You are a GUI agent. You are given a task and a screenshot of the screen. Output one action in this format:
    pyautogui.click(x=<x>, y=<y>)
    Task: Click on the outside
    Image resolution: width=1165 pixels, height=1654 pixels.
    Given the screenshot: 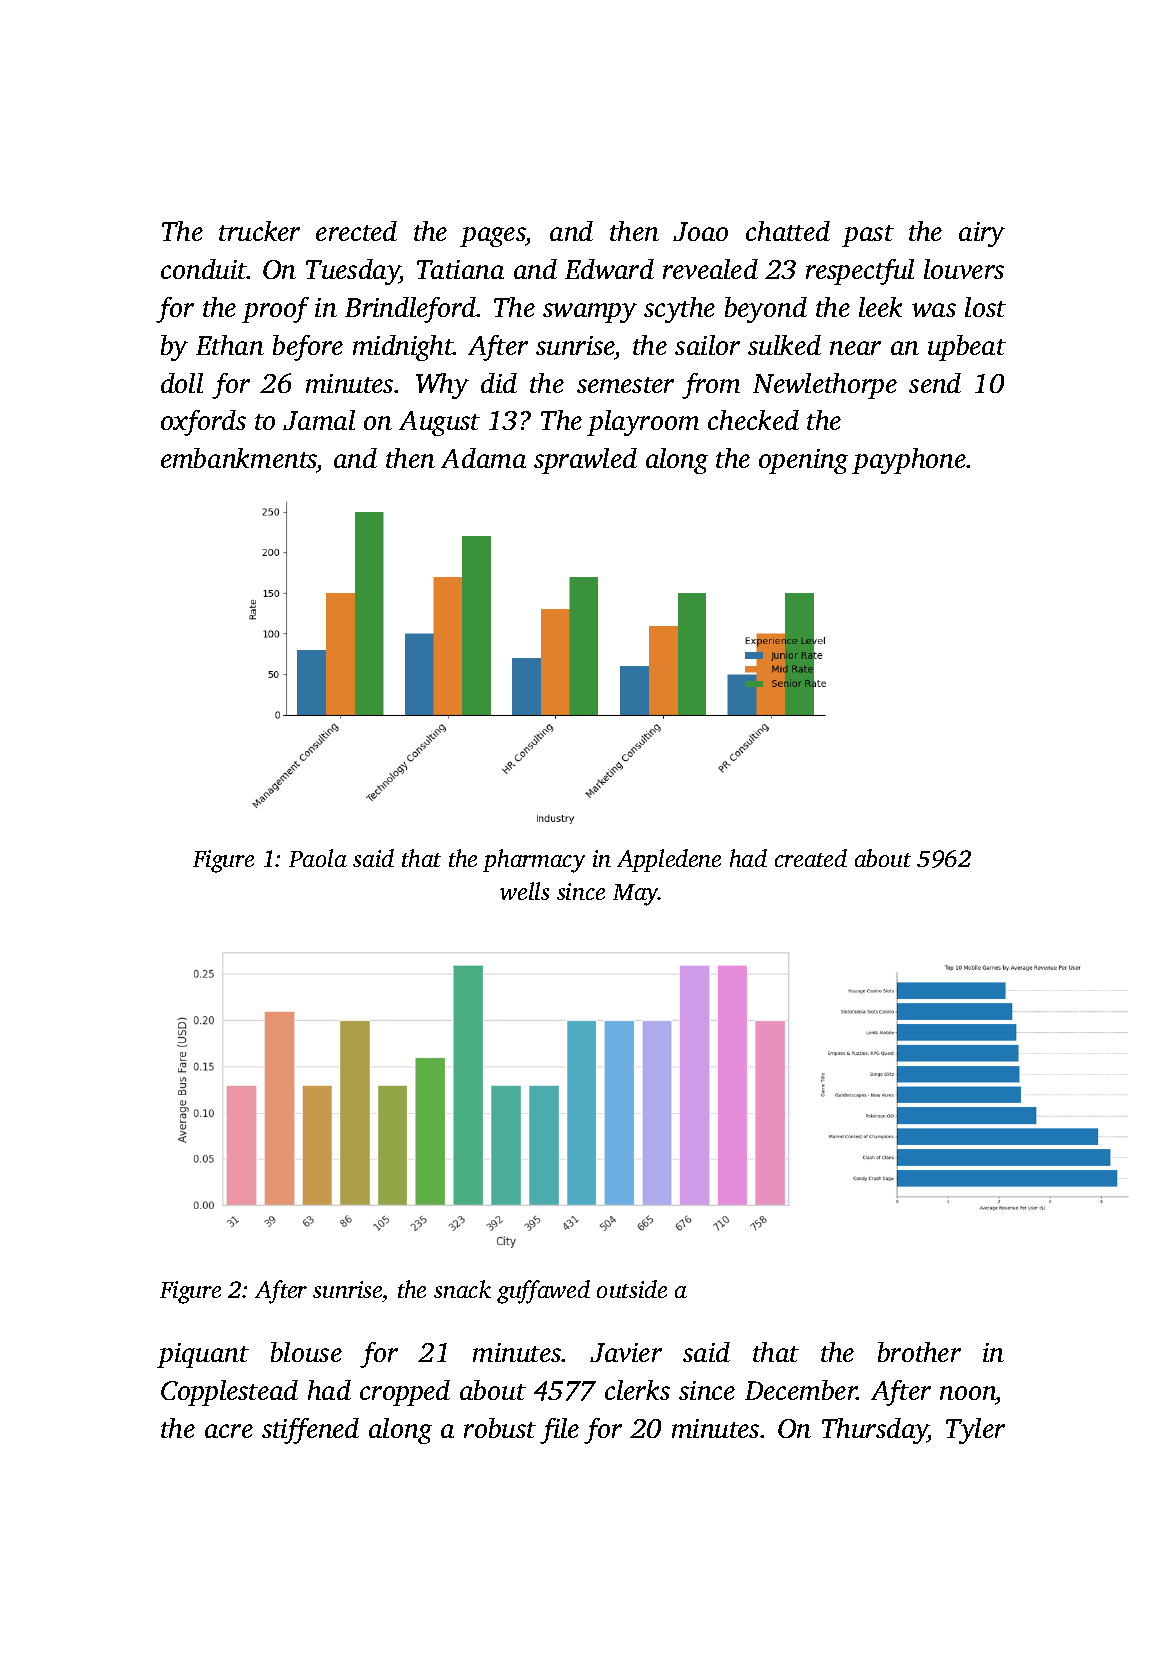 What is the action you would take?
    pyautogui.click(x=632, y=1289)
